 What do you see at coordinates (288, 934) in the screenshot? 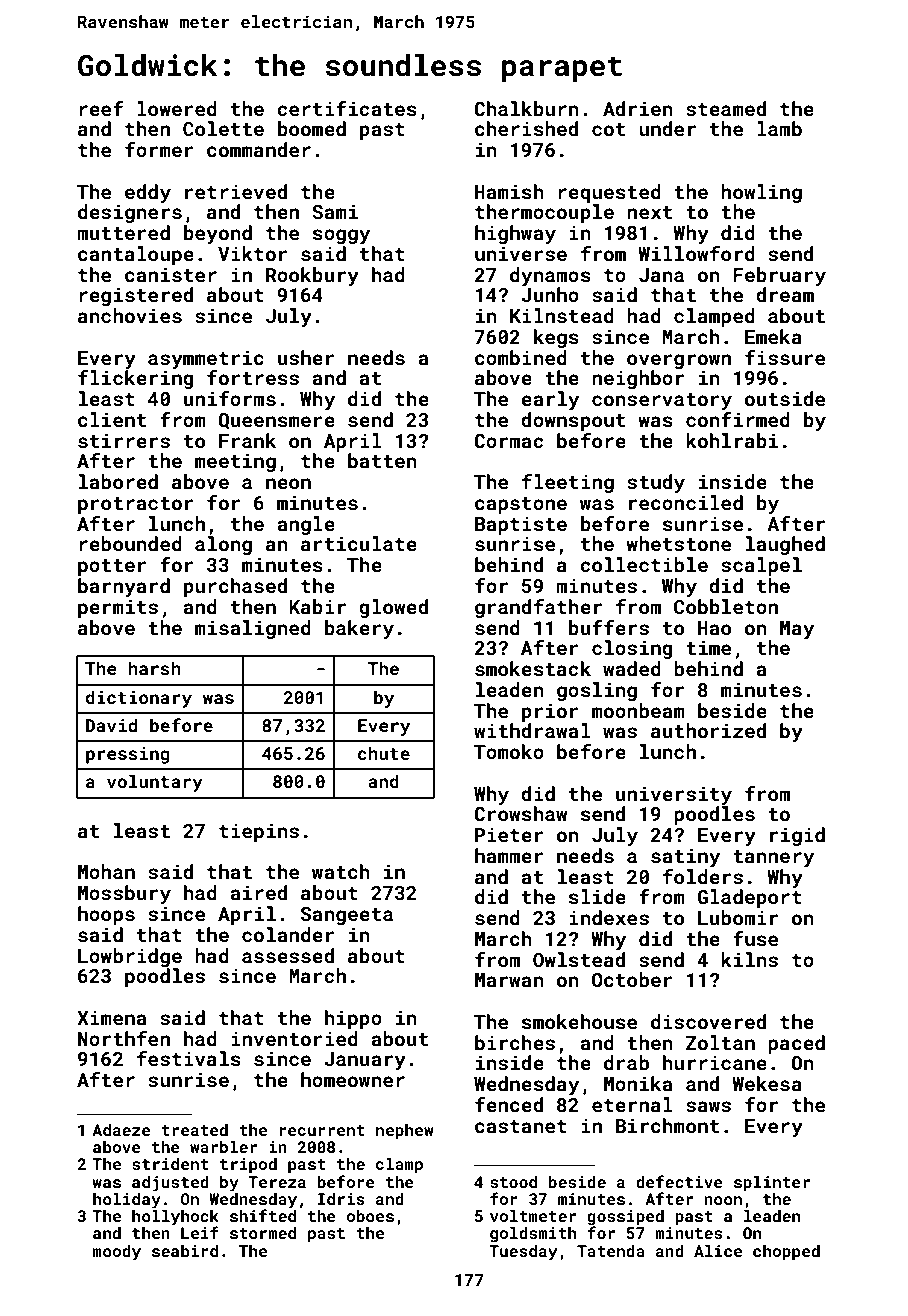
I see `colander` at bounding box center [288, 934].
